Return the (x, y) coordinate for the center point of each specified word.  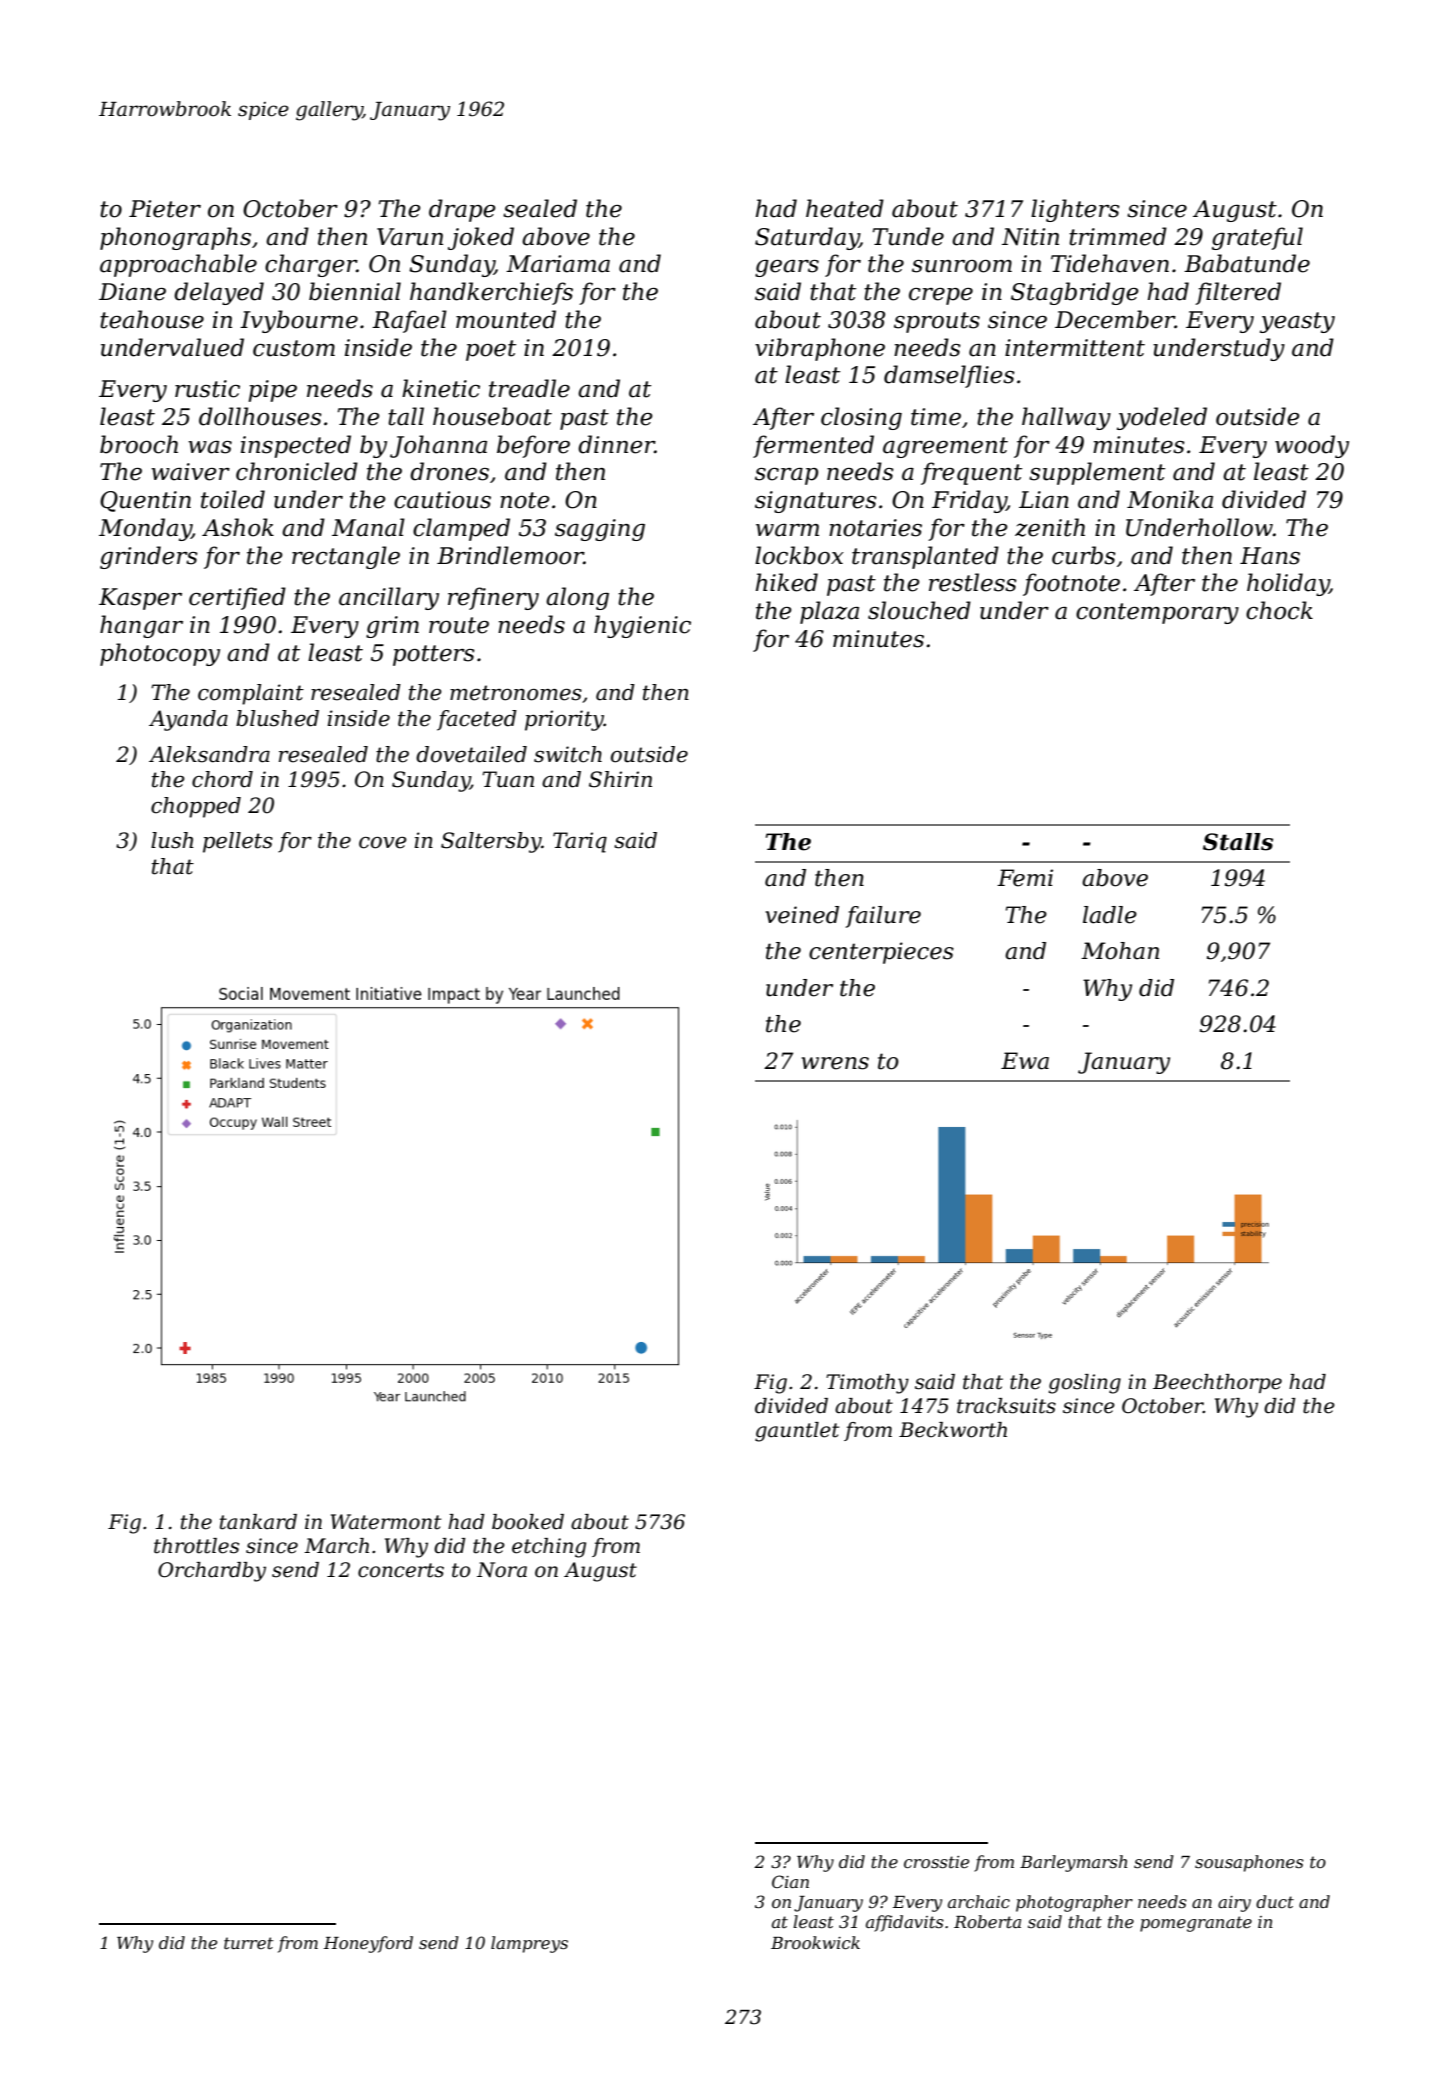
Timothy (867, 1384)
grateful (1257, 238)
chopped (196, 807)
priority (564, 720)
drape (462, 210)
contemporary (1157, 613)
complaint (251, 694)
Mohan (1120, 951)
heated (845, 208)
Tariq (580, 842)
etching (549, 1548)
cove (383, 843)
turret (249, 1943)
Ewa (1025, 1061)
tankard (258, 1522)
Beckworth (953, 1430)
